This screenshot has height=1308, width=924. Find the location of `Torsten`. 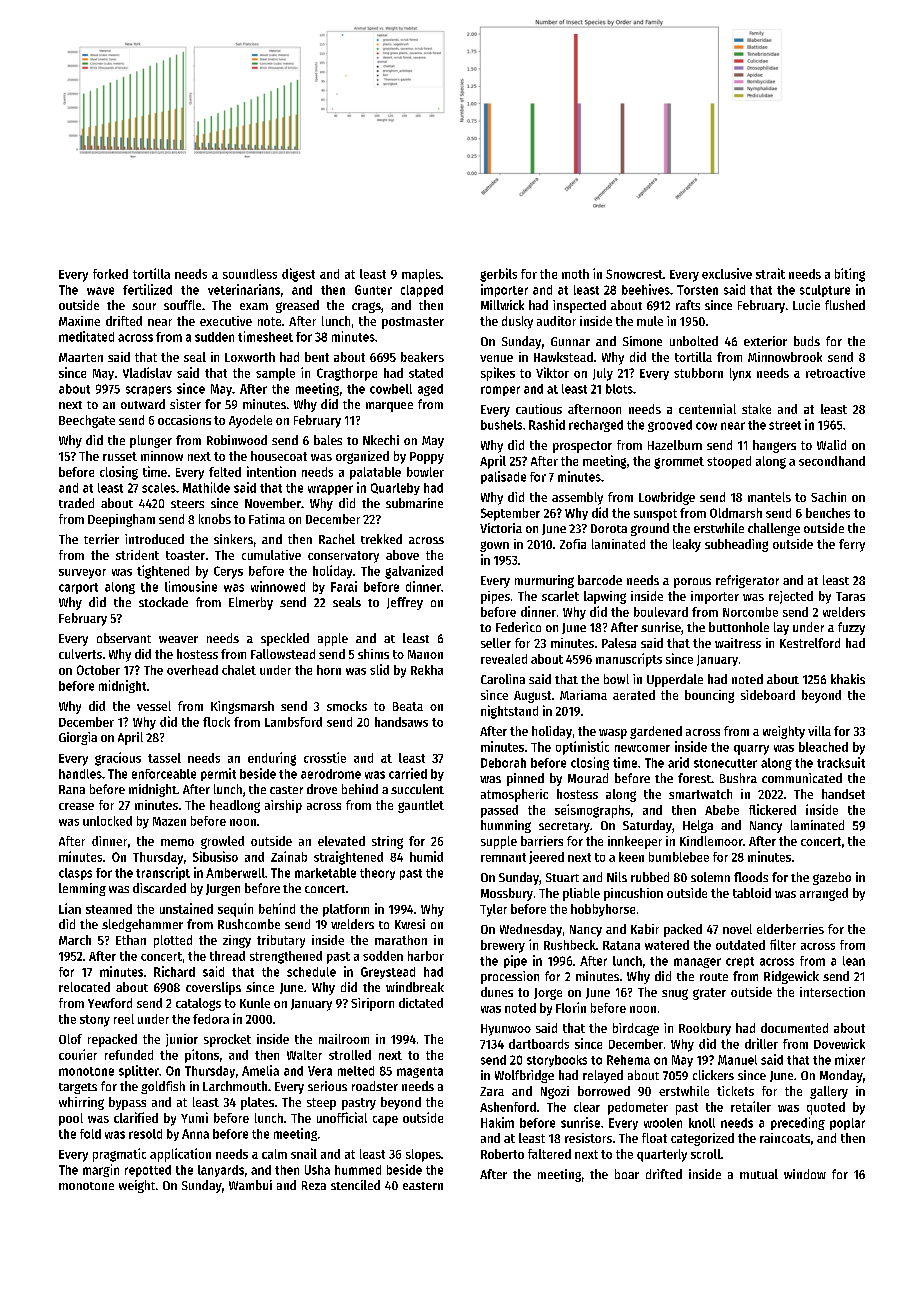

Torsten is located at coordinates (697, 290).
